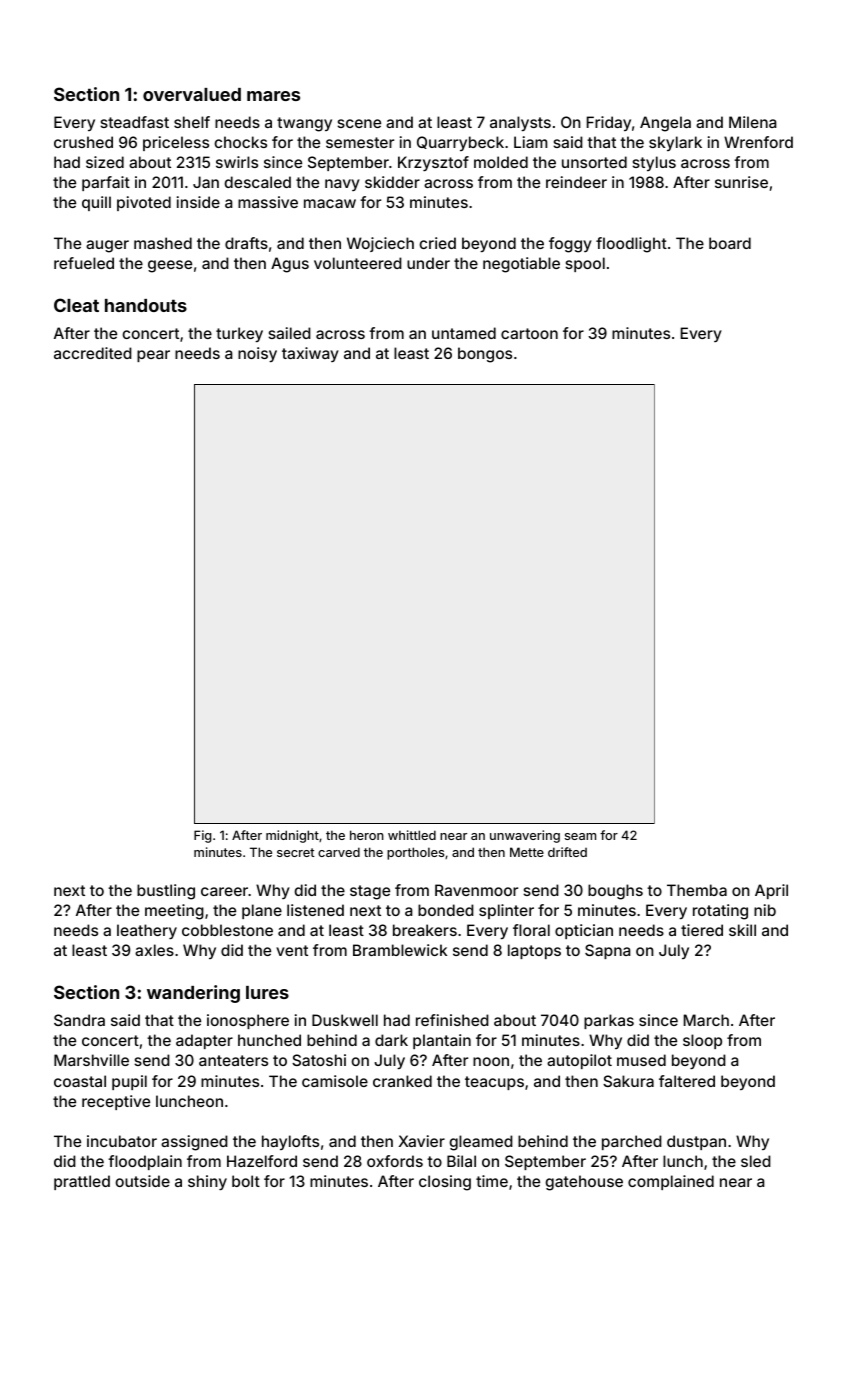  What do you see at coordinates (702, 930) in the screenshot?
I see `tiered` at bounding box center [702, 930].
